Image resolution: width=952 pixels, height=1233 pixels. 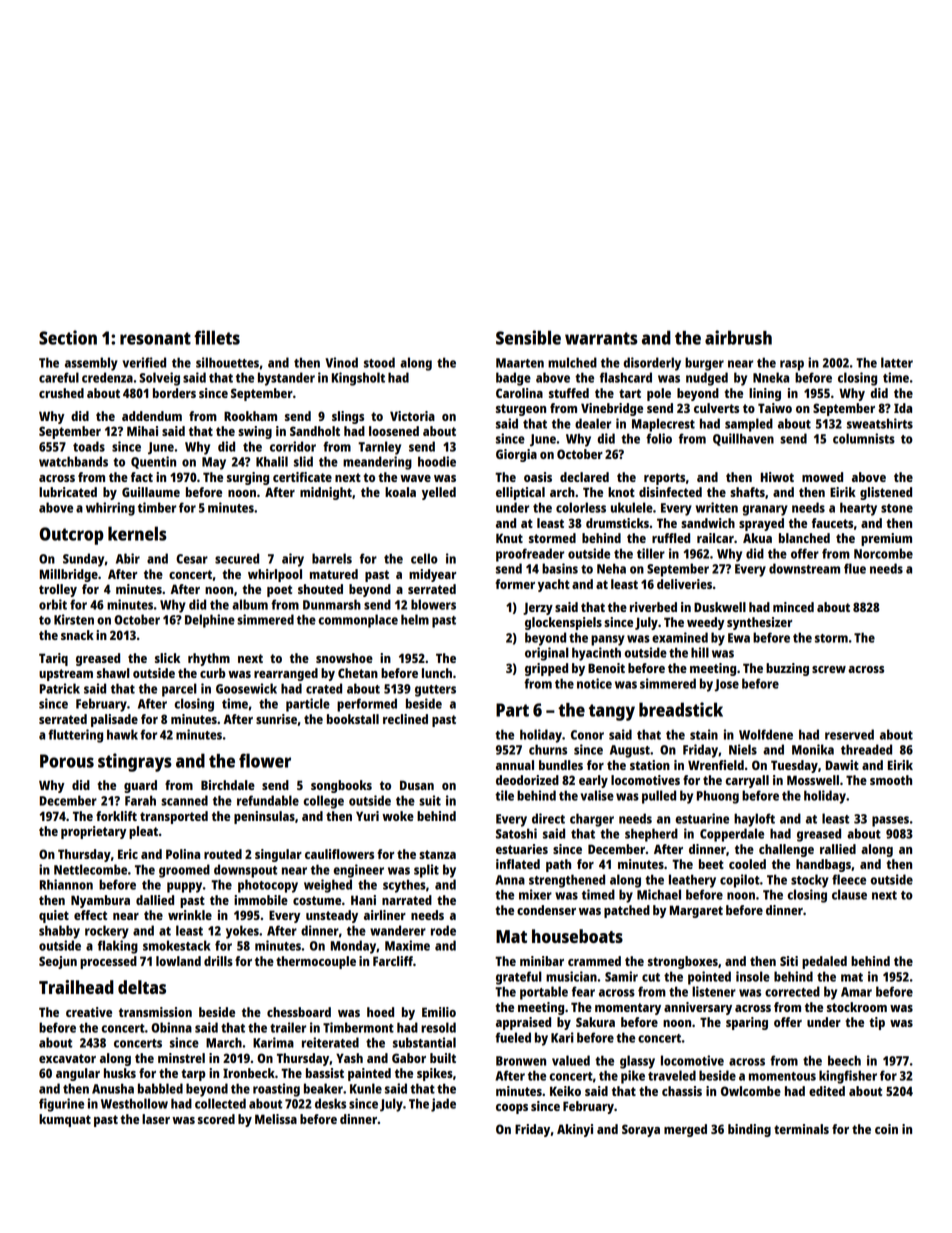 I want to click on Westhollow, so click(x=134, y=1103).
